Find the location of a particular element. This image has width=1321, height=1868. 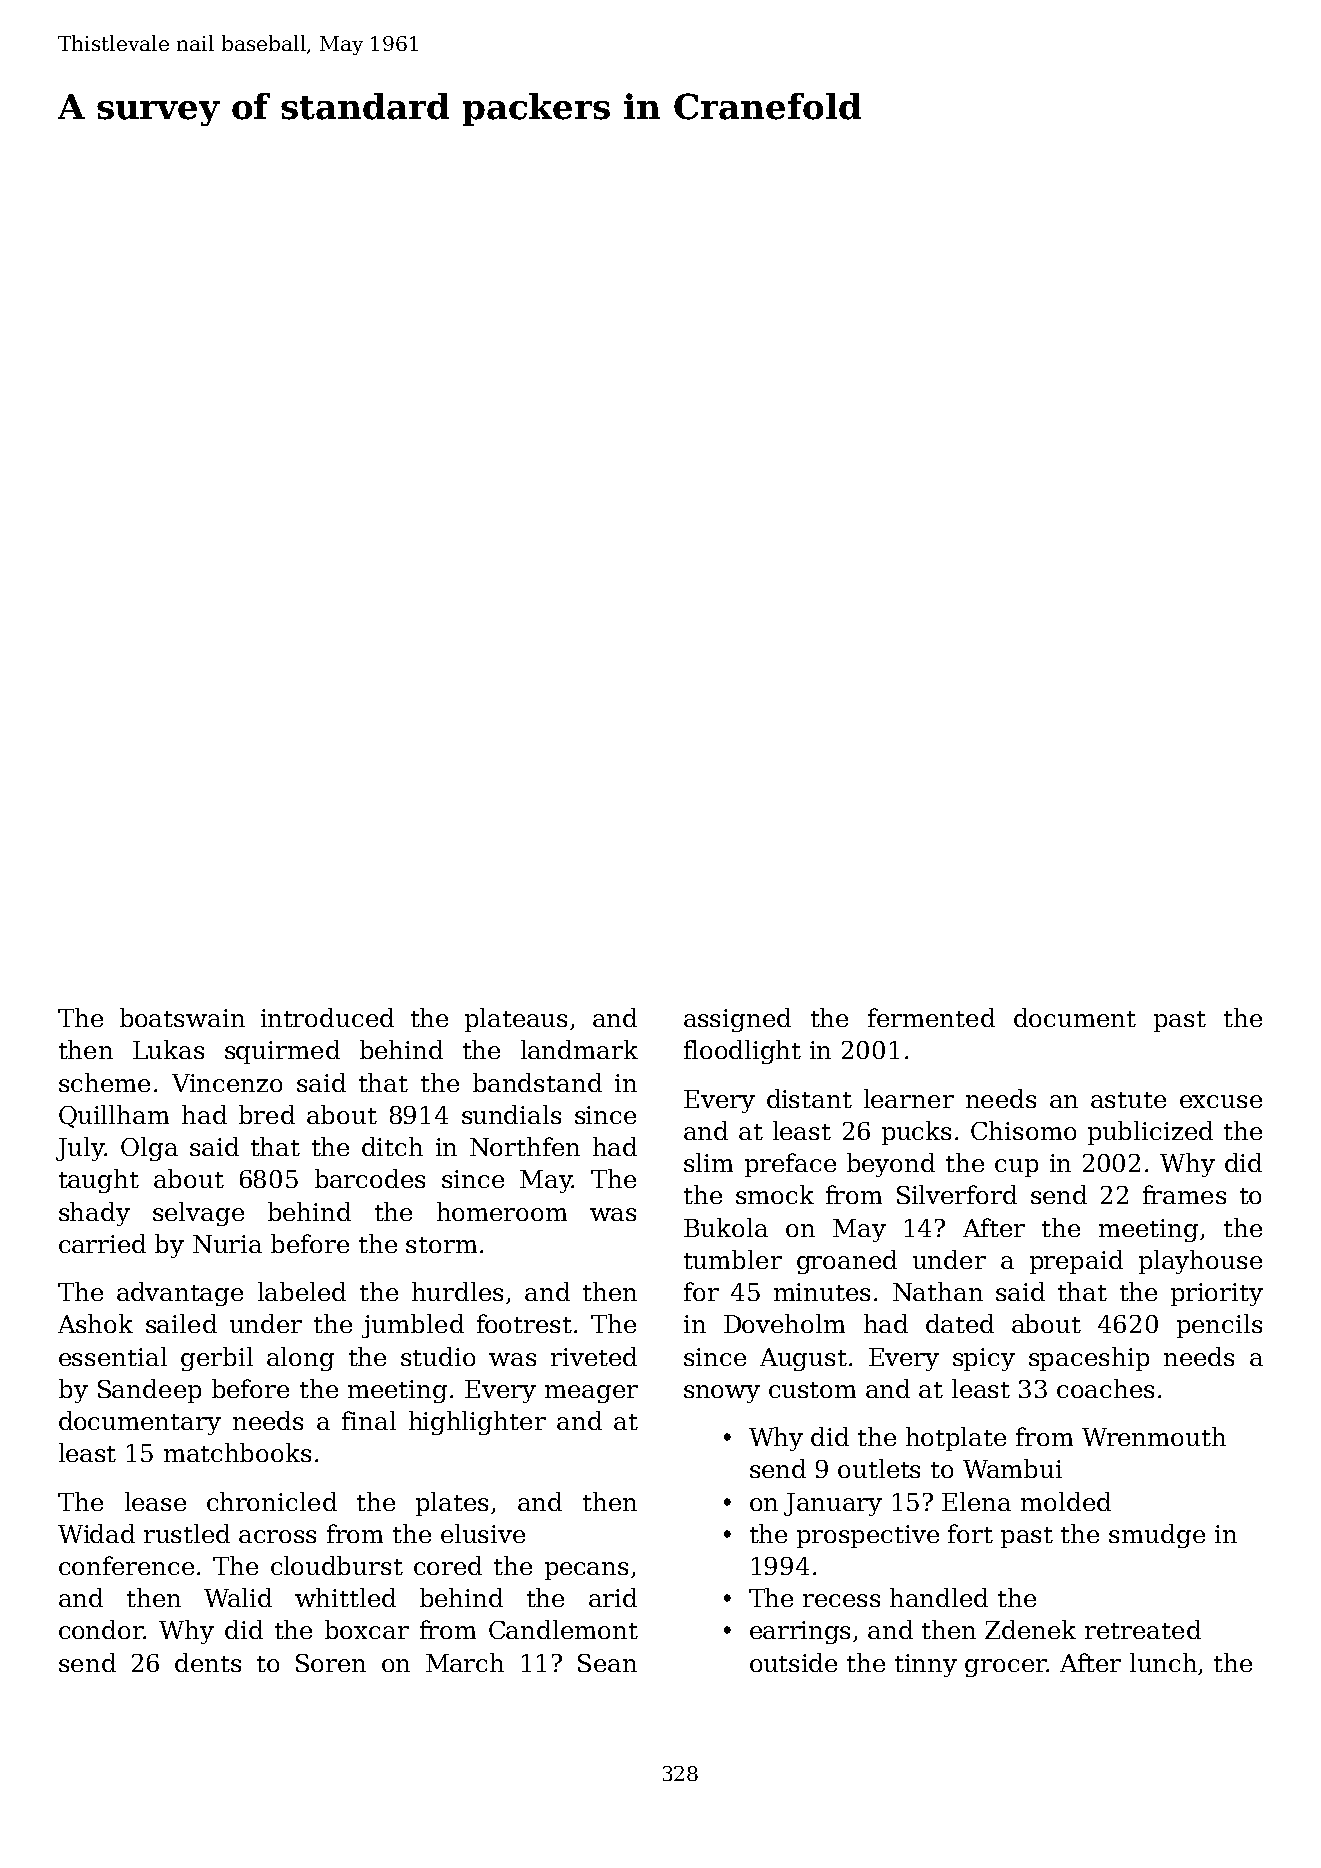

publicized is located at coordinates (1150, 1133).
